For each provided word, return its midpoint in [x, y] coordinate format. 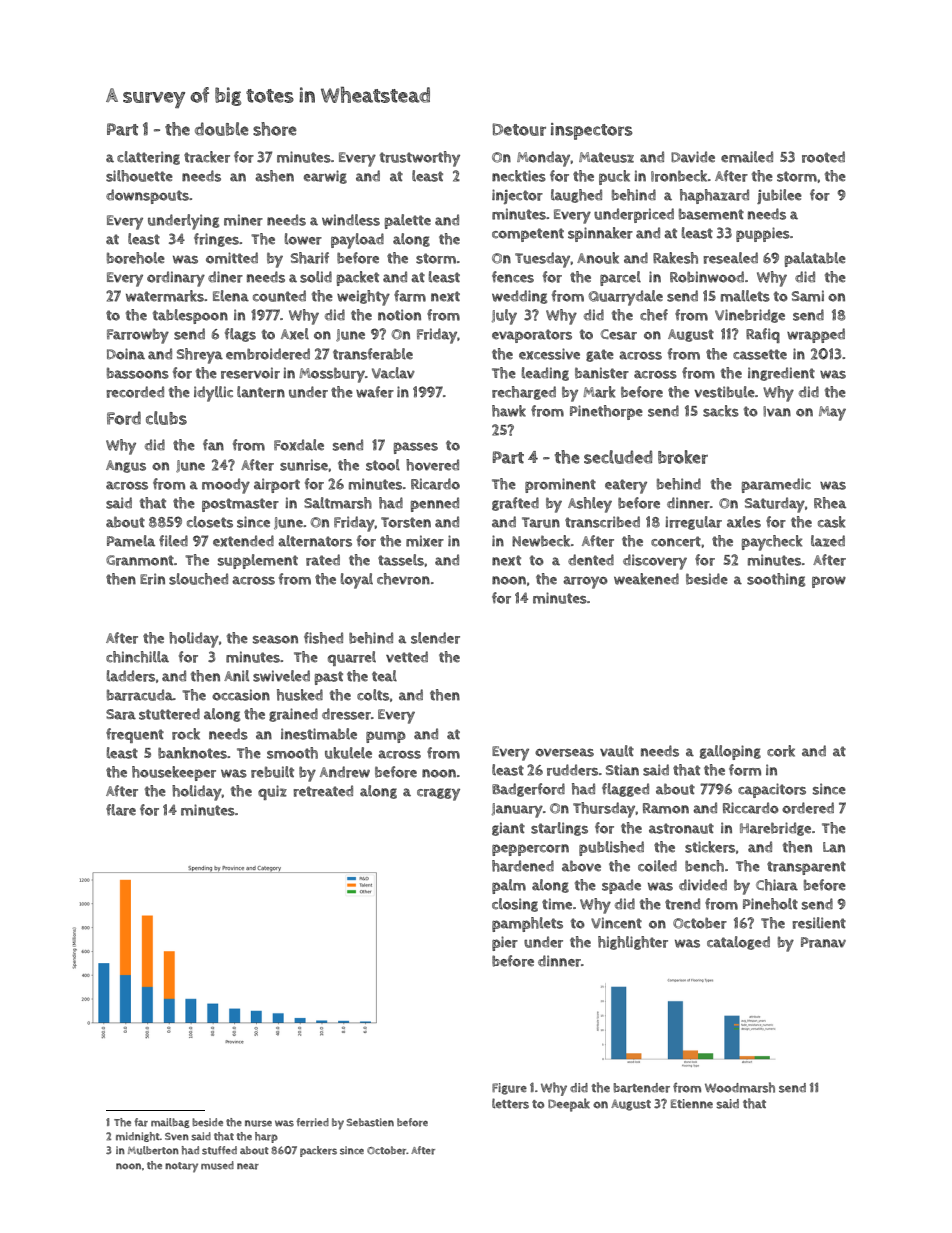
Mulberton [153, 1150]
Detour [519, 129]
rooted [823, 157]
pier [505, 943]
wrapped [816, 335]
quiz [272, 792]
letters [510, 1103]
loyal [357, 581]
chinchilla [137, 657]
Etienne [692, 1103]
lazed [828, 541]
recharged [524, 393]
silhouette [139, 176]
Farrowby [138, 336]
